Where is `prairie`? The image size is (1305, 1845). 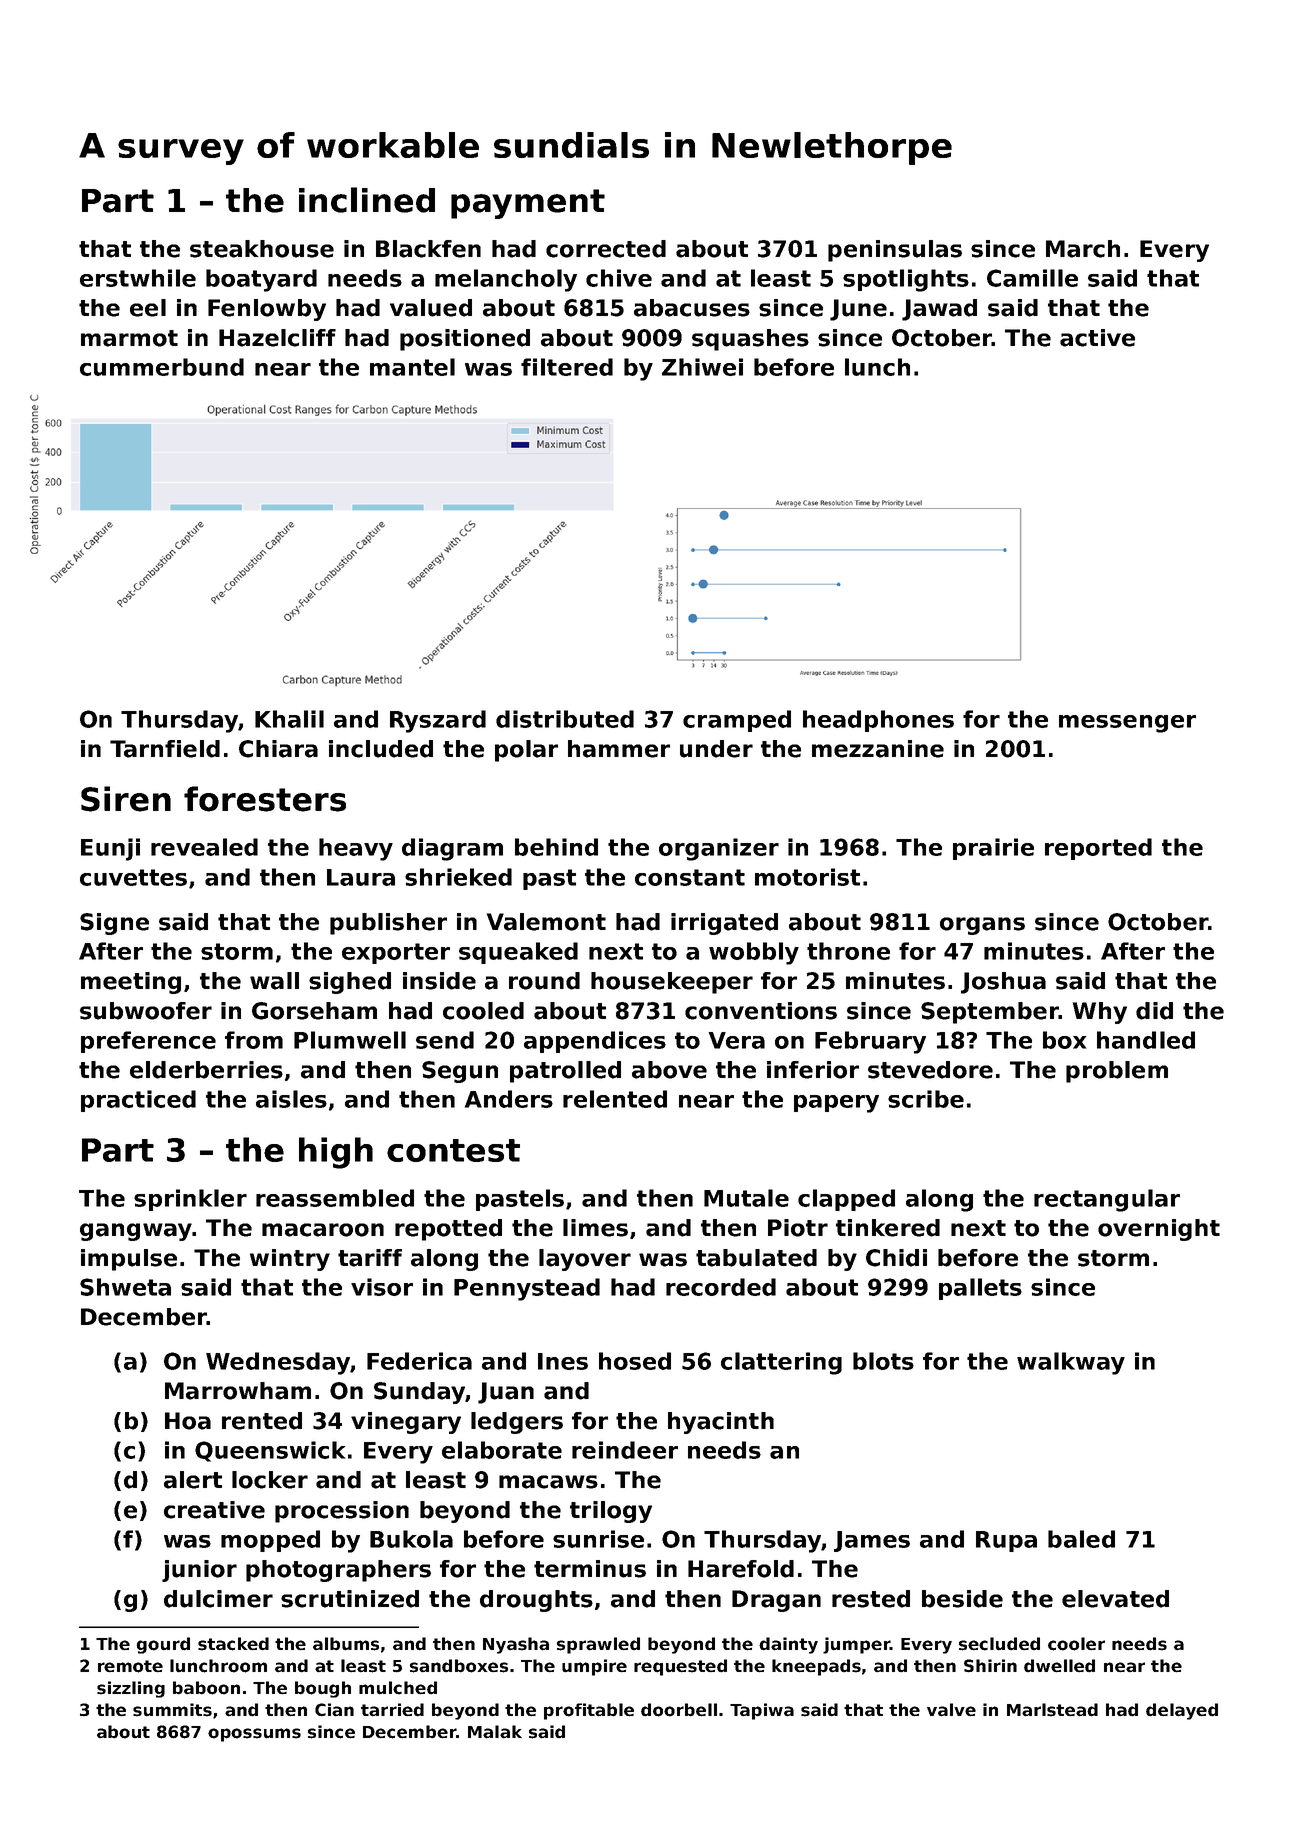
prairie is located at coordinates (993, 849).
